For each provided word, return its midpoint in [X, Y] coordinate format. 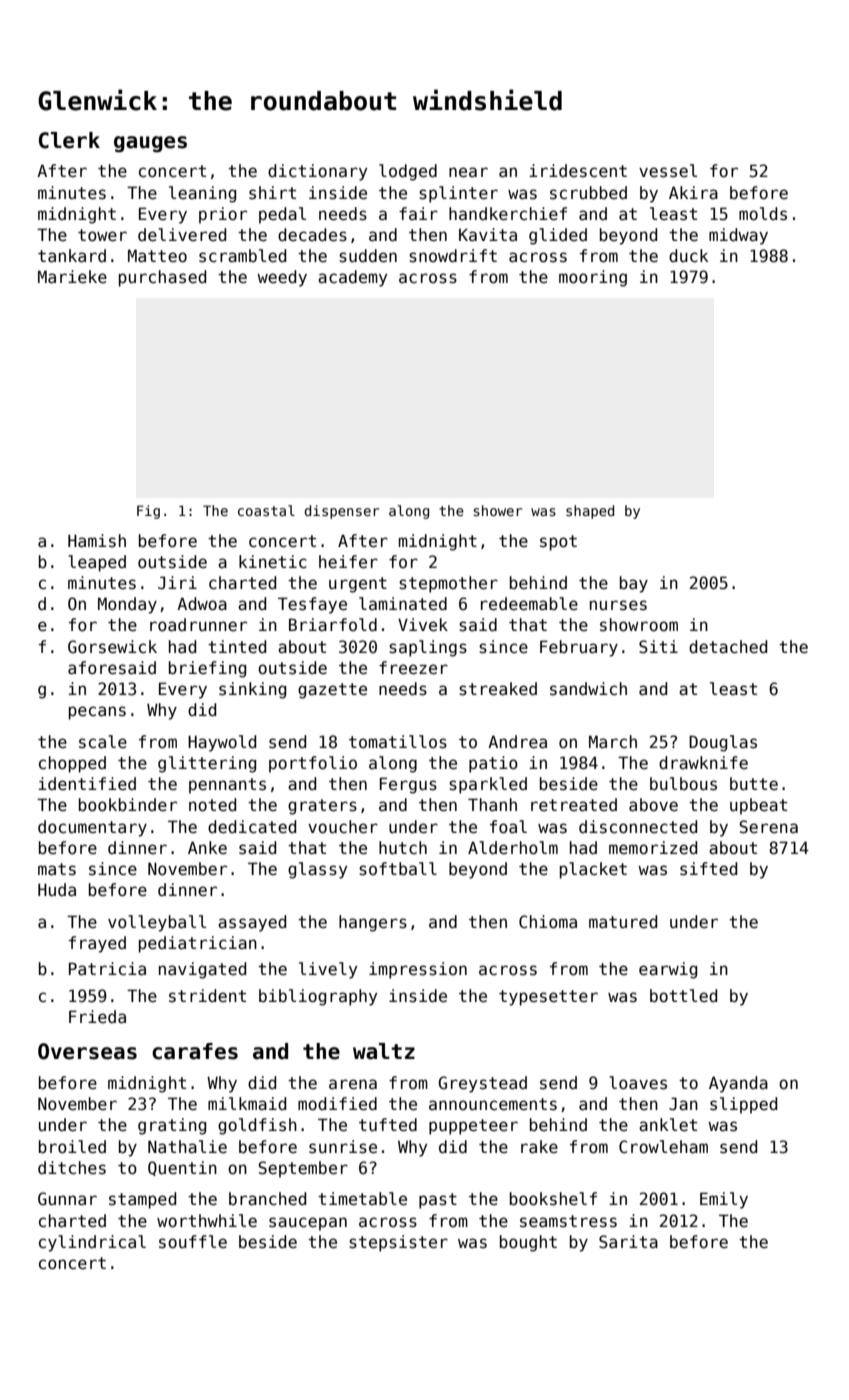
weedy [282, 278]
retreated [574, 805]
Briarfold [333, 625]
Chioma [548, 922]
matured [623, 922]
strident [207, 996]
